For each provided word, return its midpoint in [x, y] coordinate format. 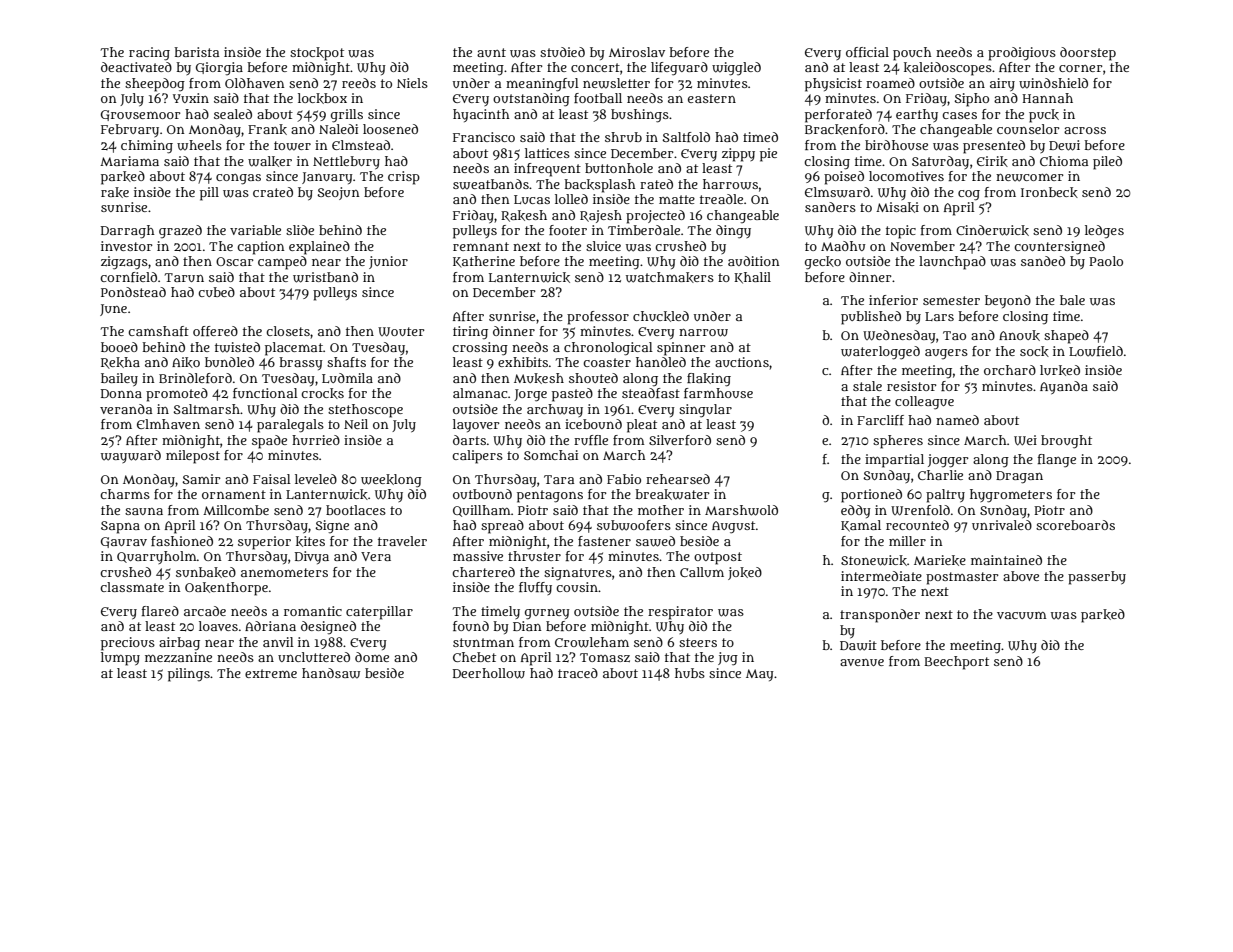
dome [372, 657]
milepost [193, 457]
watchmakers [670, 277]
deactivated [136, 67]
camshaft [158, 331]
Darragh [128, 232]
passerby [1097, 578]
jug [728, 659]
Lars [939, 316]
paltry [945, 496]
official [867, 52]
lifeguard [679, 69]
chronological [608, 349]
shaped [1066, 337]
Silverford [680, 440]
